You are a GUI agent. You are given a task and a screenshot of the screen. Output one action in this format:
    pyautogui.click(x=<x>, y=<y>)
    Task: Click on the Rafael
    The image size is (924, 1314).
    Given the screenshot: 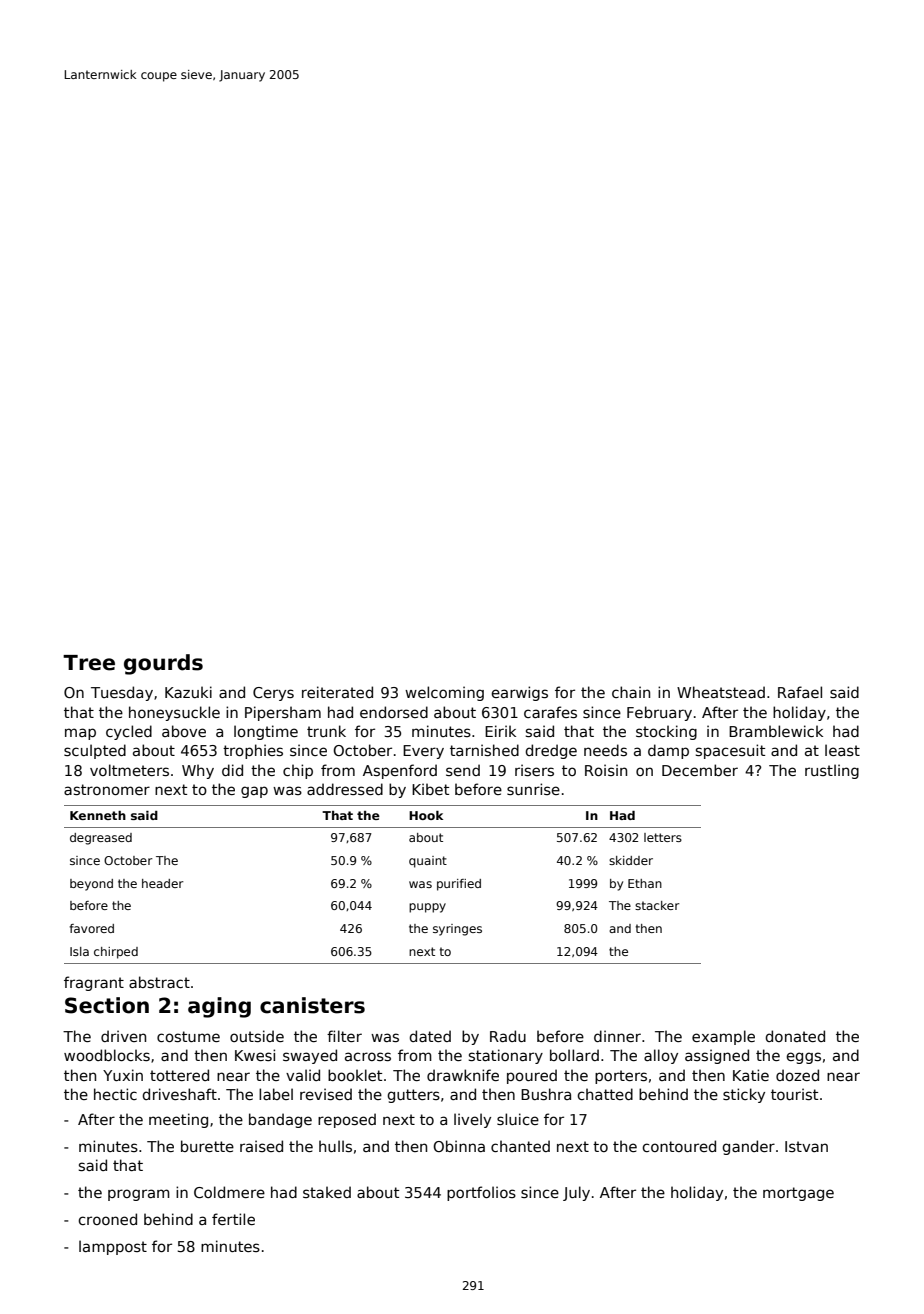 What is the action you would take?
    pyautogui.click(x=800, y=692)
